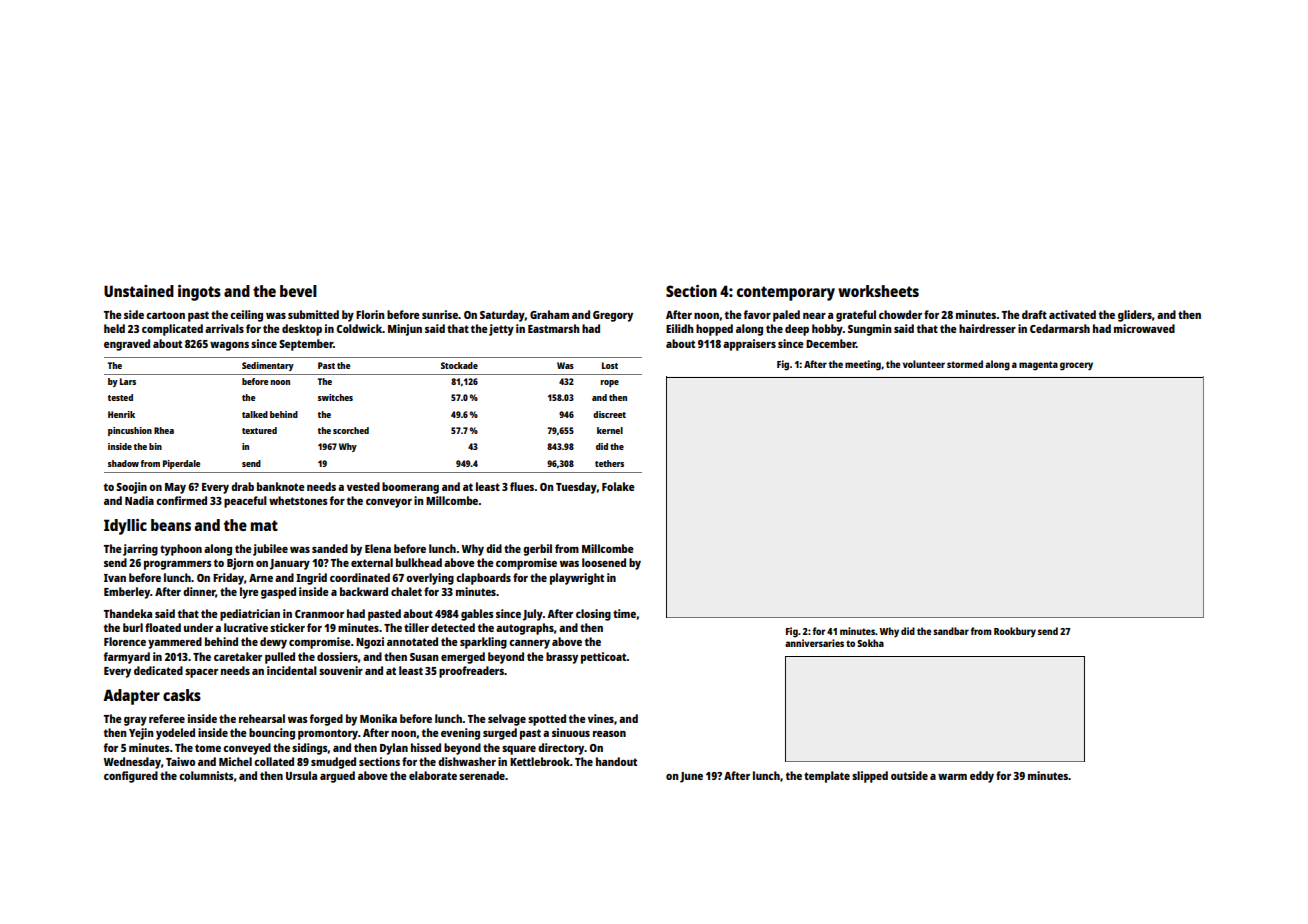 Image resolution: width=1308 pixels, height=924 pixels. Describe the element at coordinates (786, 293) in the screenshot. I see `contemporary` at that location.
